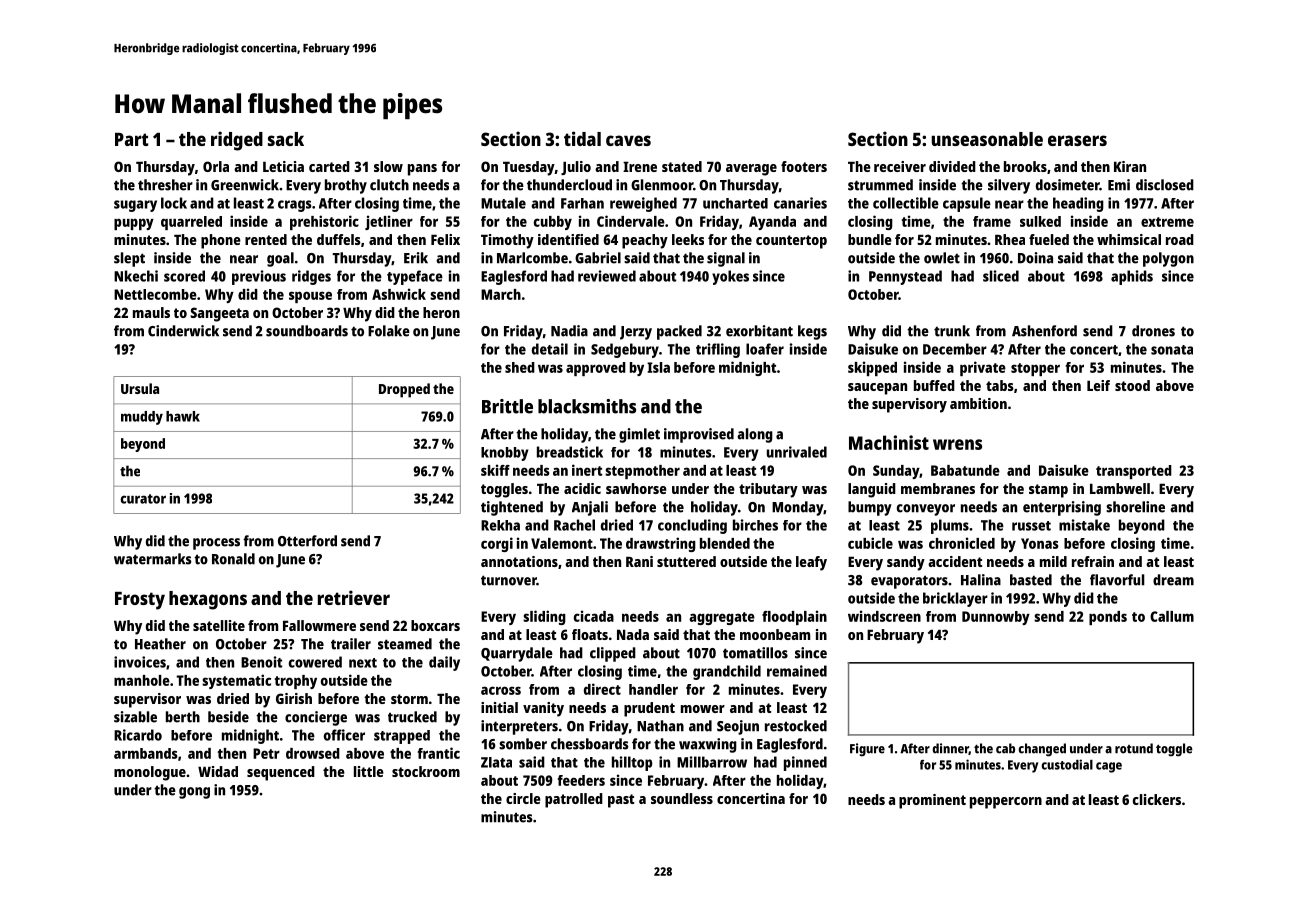  Describe the element at coordinates (221, 241) in the page. I see `phone` at that location.
